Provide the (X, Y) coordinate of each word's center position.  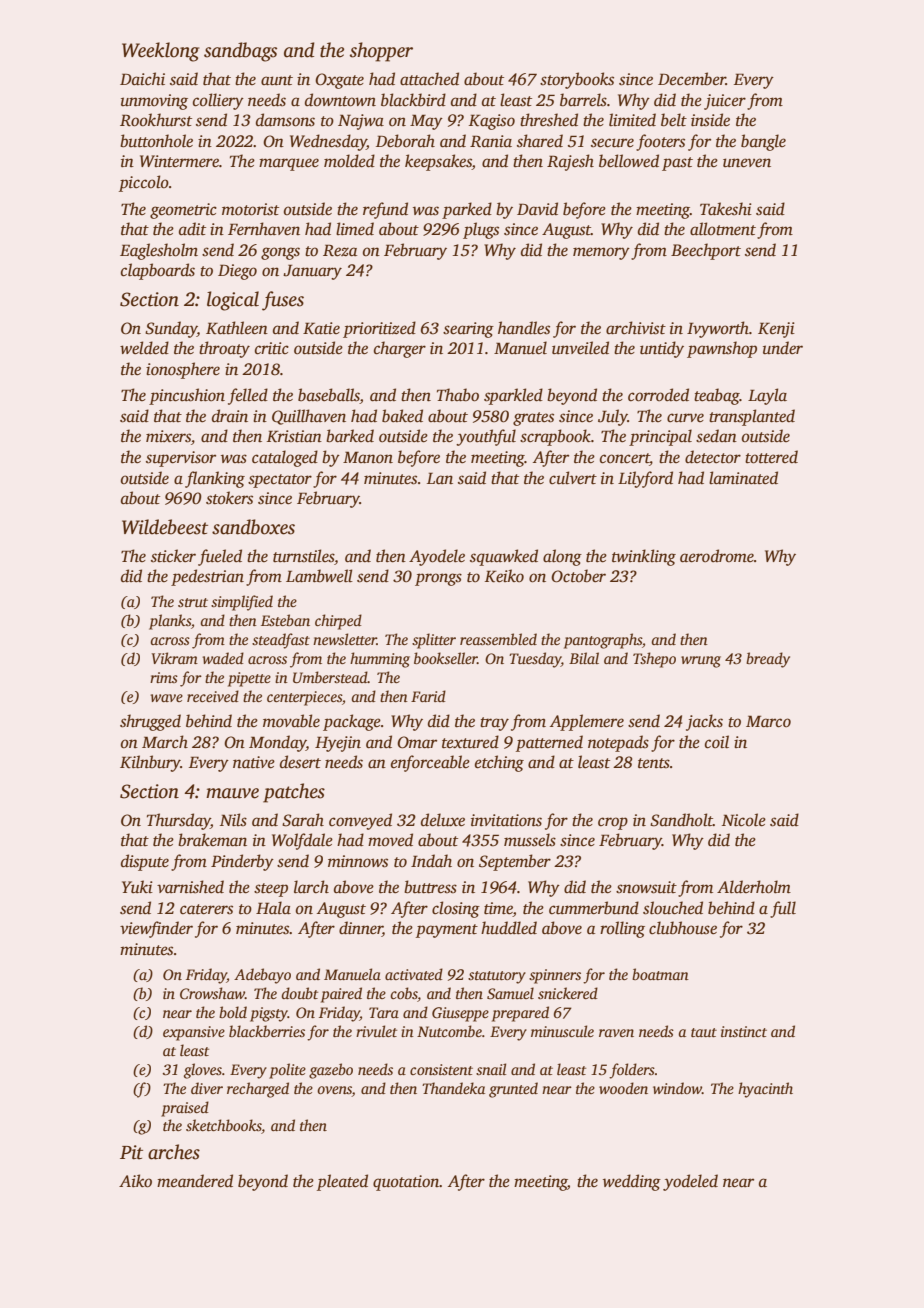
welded (144, 348)
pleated (342, 1182)
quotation (406, 1183)
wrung (701, 662)
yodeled (690, 1182)
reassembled (498, 639)
